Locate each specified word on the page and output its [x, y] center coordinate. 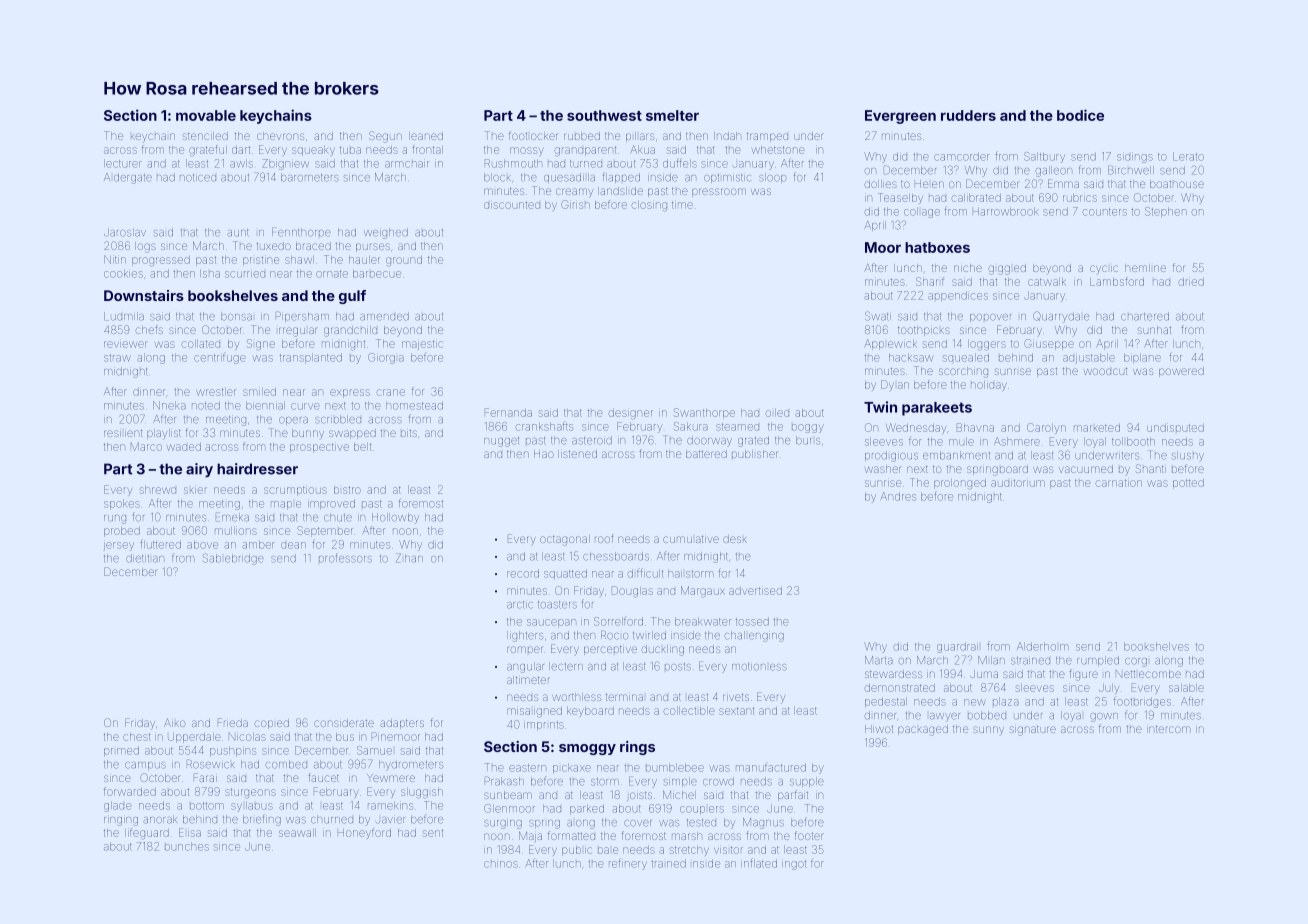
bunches [187, 846]
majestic [422, 345]
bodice [1080, 115]
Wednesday [916, 428]
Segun [385, 137]
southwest [604, 115]
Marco [146, 446]
